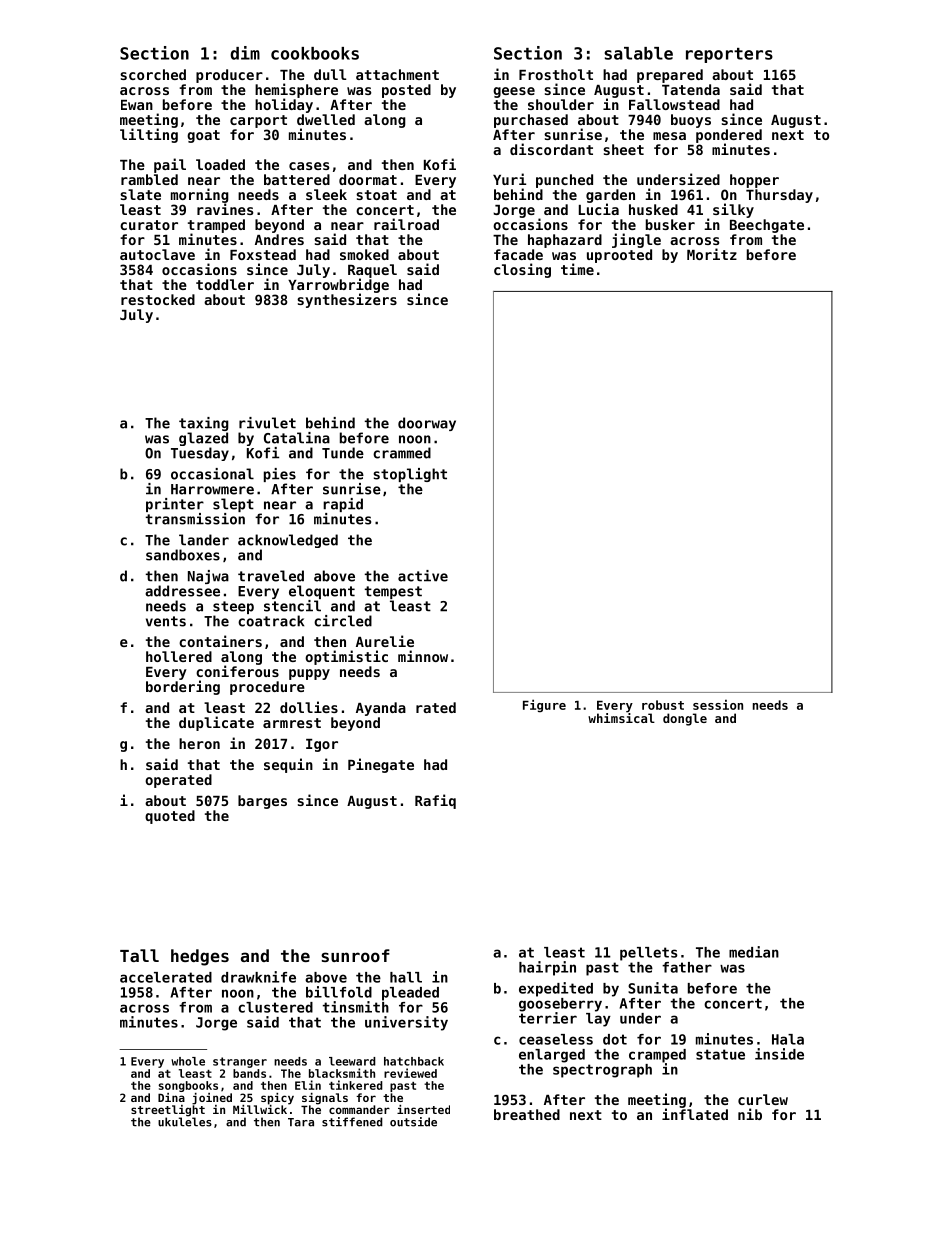  What do you see at coordinates (372, 271) in the document?
I see `Raquel` at bounding box center [372, 271].
